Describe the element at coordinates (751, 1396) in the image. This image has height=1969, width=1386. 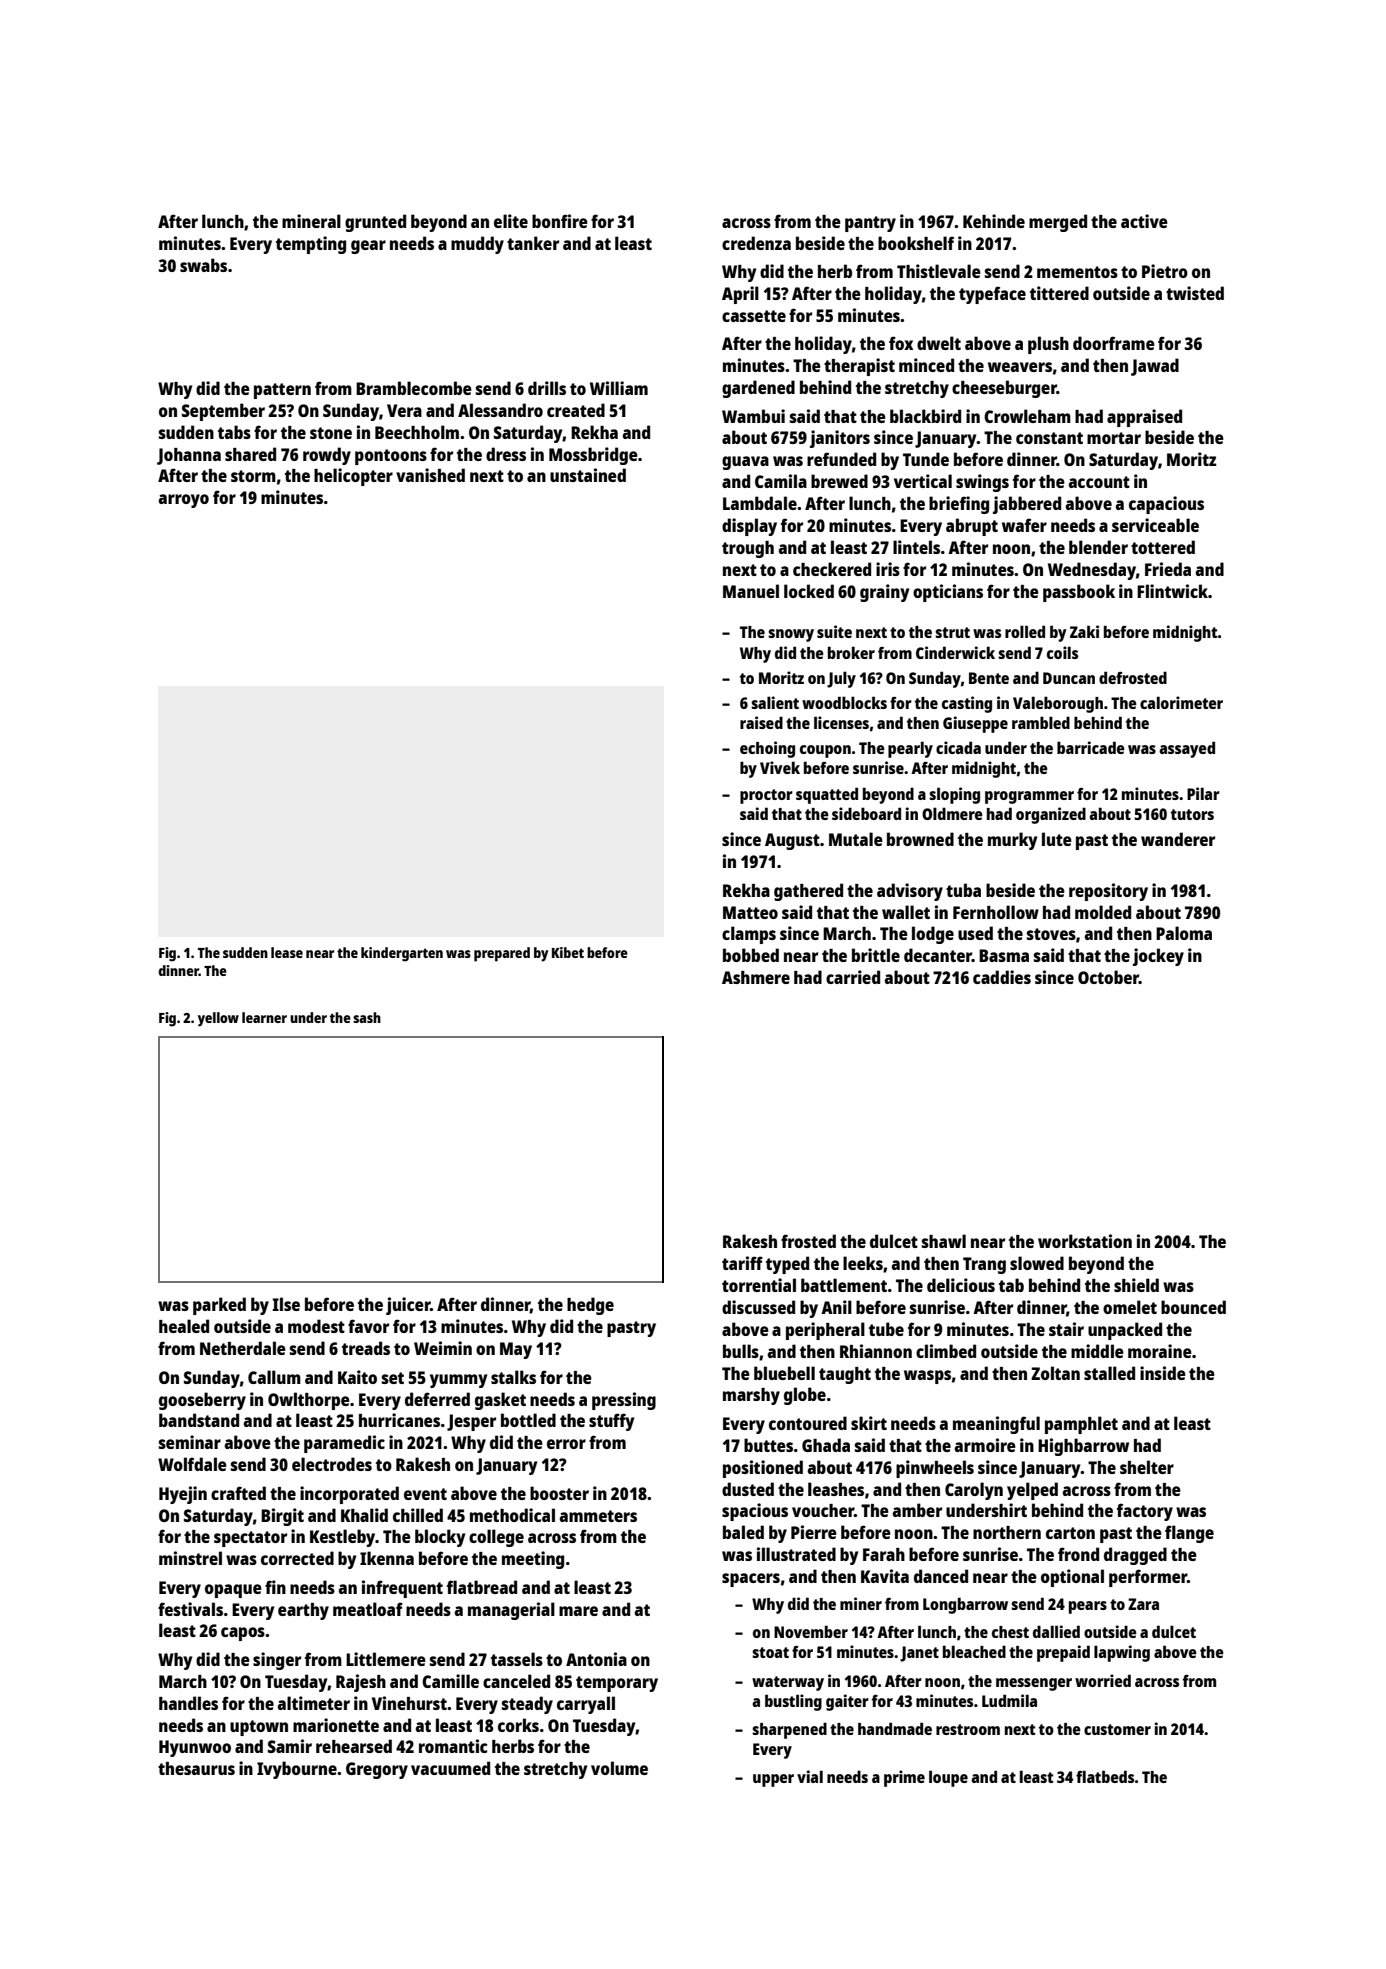
I see `marshy` at that location.
